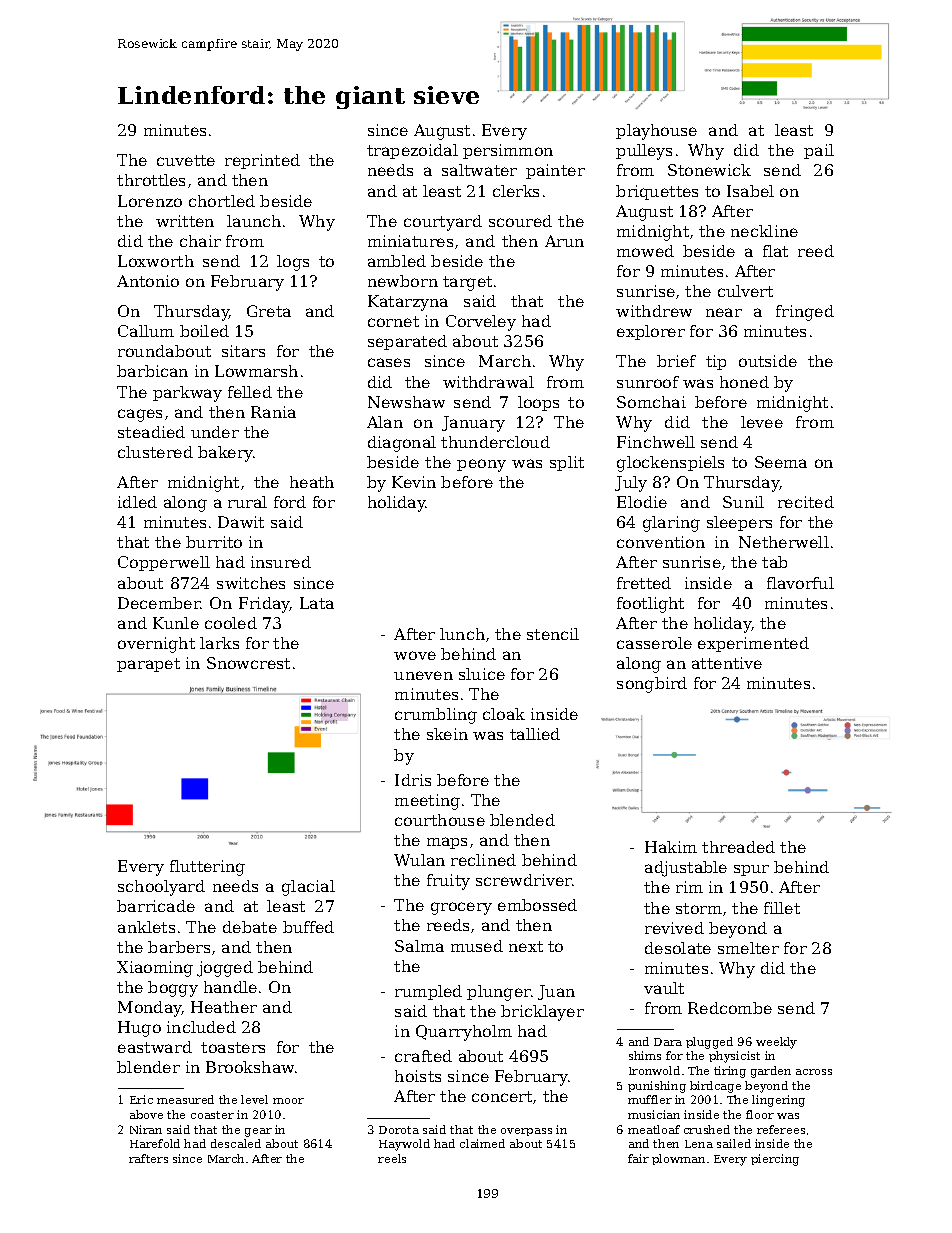 The height and width of the screenshot is (1233, 952). What do you see at coordinates (164, 563) in the screenshot?
I see `Copperwell` at bounding box center [164, 563].
